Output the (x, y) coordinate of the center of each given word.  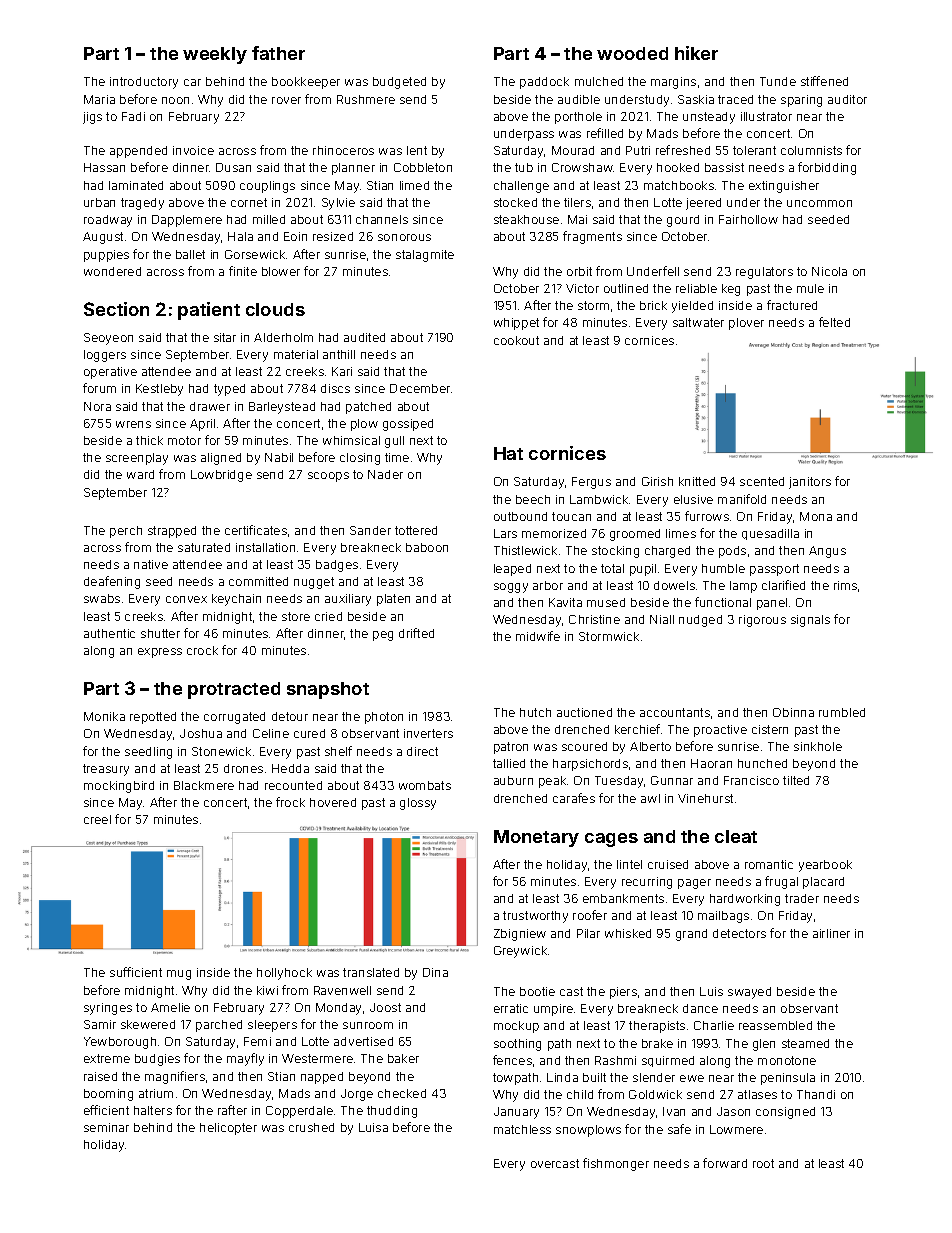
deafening (112, 582)
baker (403, 1058)
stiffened (824, 81)
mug (179, 975)
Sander (370, 530)
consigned (785, 1113)
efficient (106, 1110)
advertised (363, 1041)
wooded (632, 53)
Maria (99, 99)
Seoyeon (108, 339)
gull (394, 442)
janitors (810, 483)
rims (845, 585)
